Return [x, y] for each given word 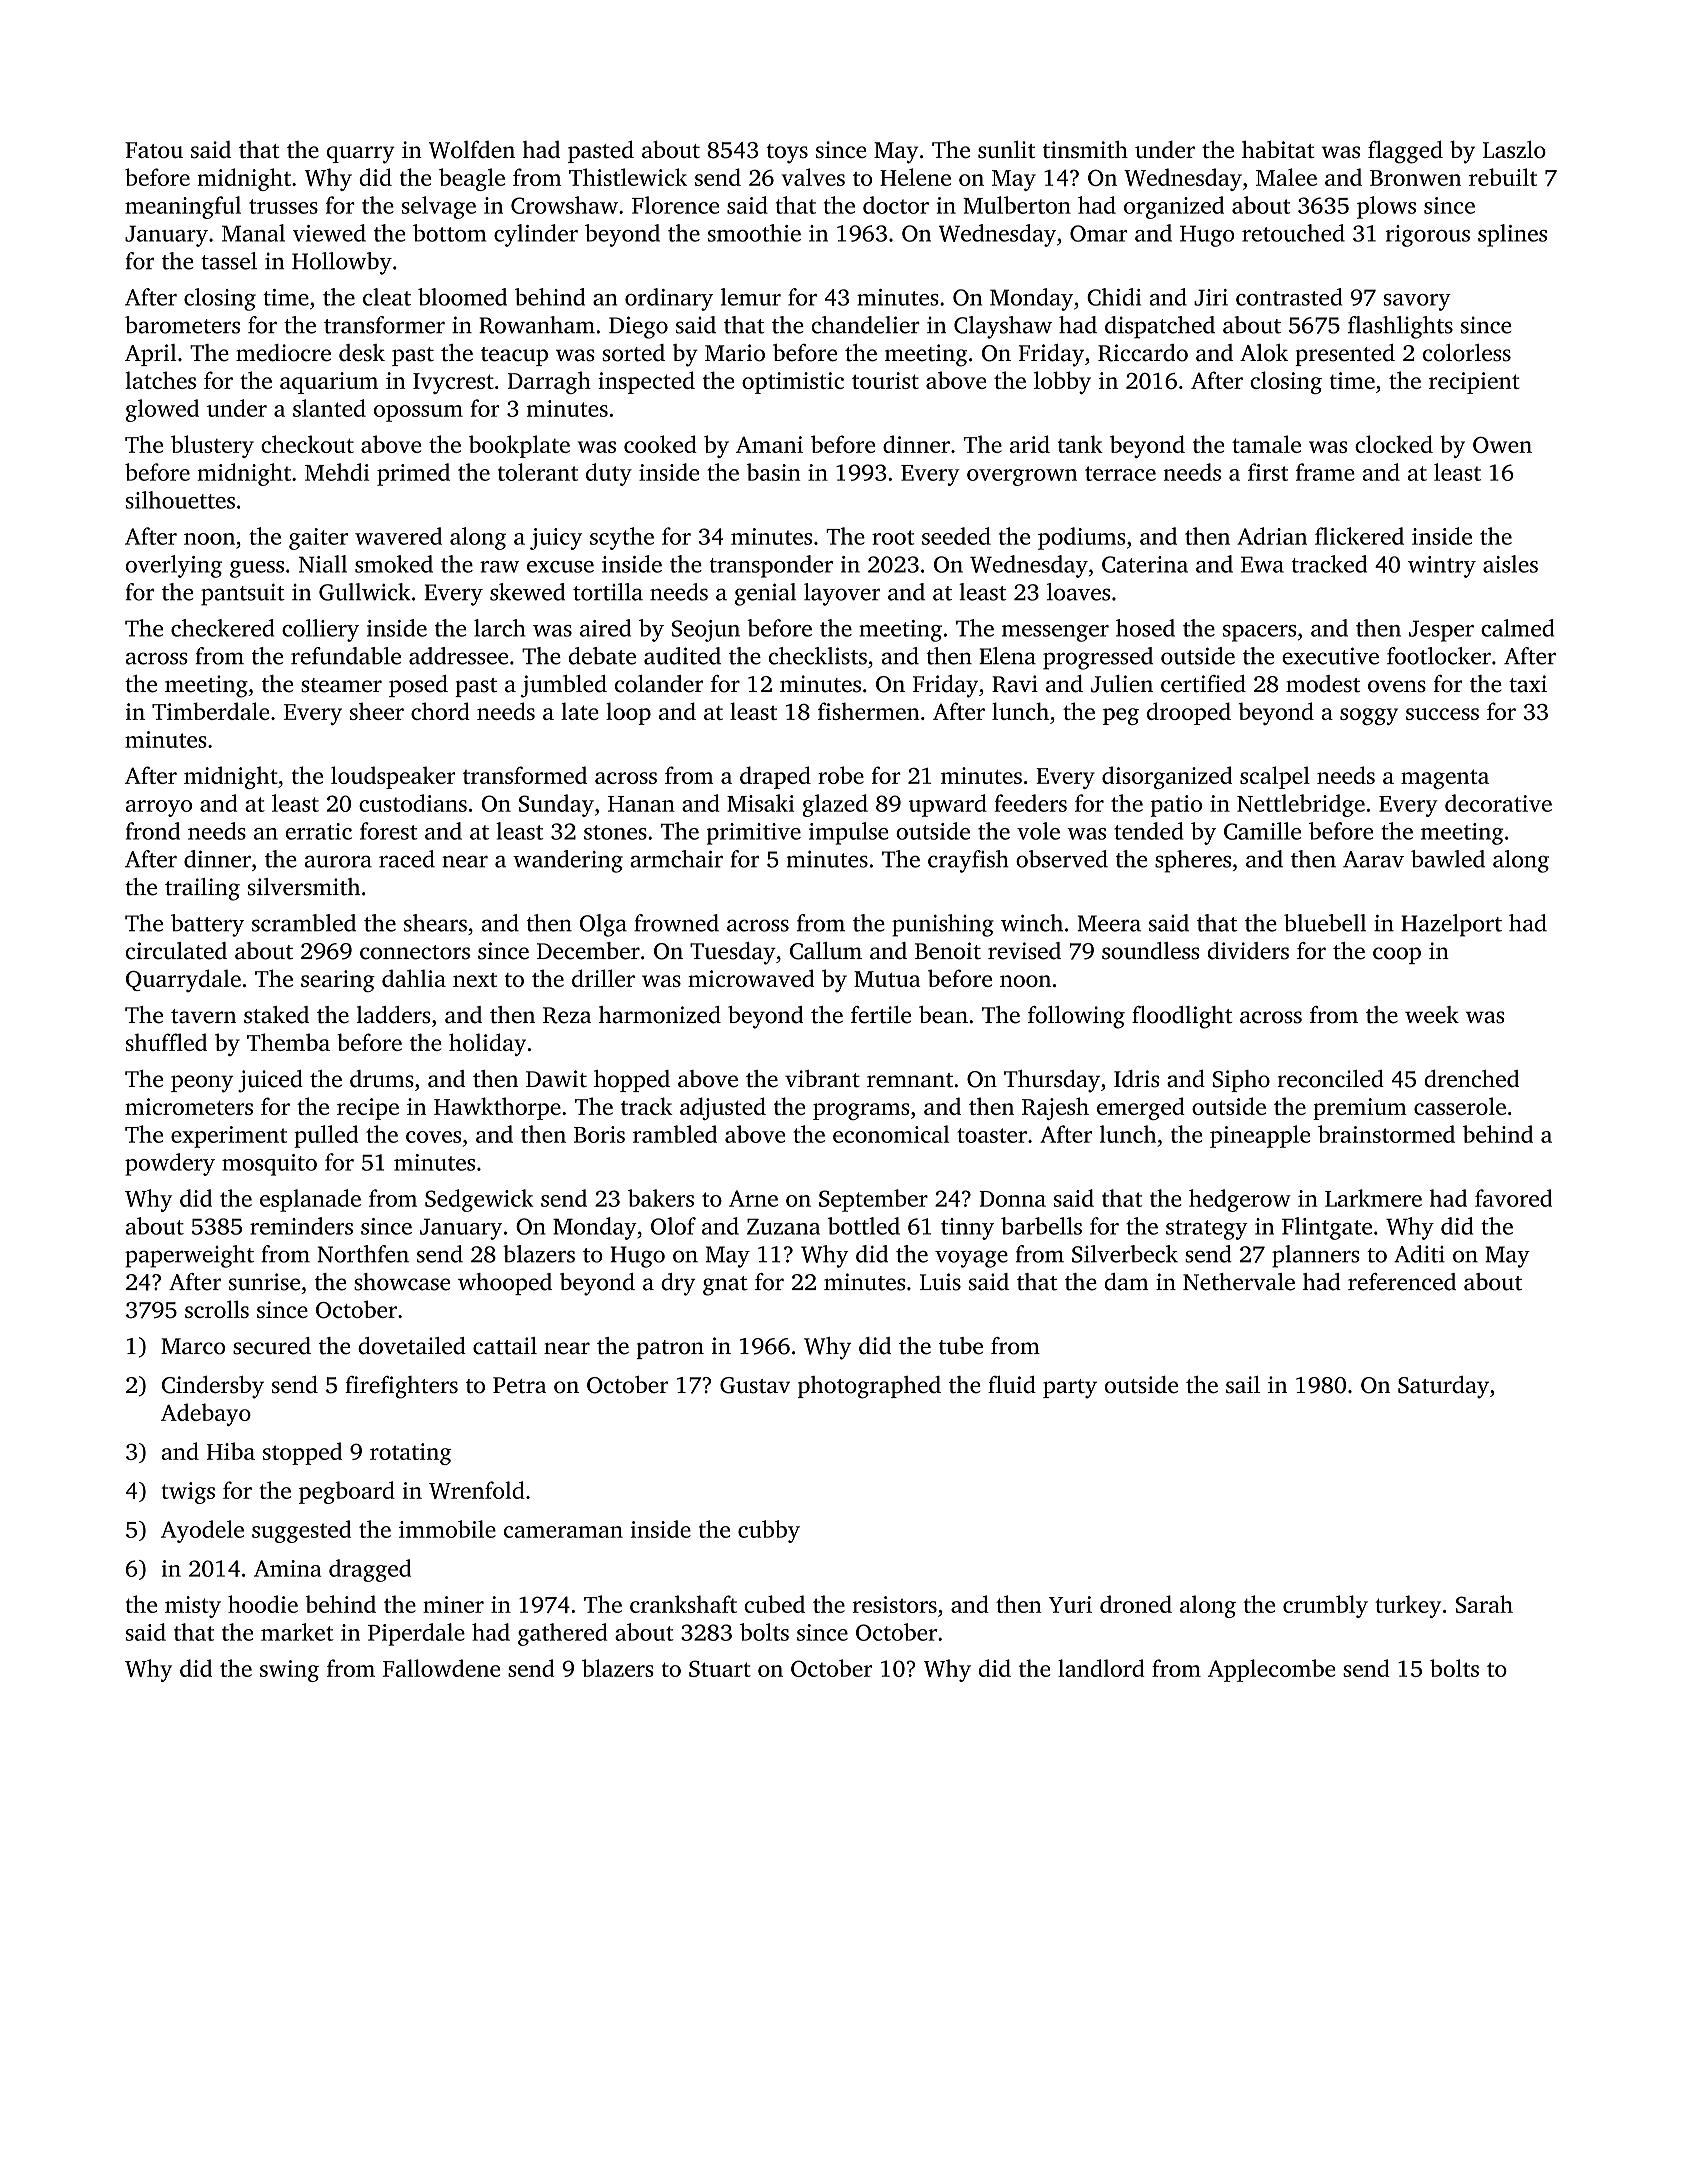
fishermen [869, 711]
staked [276, 1015]
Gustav [755, 1385]
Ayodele [202, 1531]
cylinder [536, 235]
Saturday [1443, 1387]
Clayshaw [1003, 327]
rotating [411, 1454]
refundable [346, 656]
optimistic [793, 383]
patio [1176, 806]
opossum [418, 413]
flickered [1359, 536]
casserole [1460, 1106]
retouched [1293, 233]
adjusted [723, 1108]
